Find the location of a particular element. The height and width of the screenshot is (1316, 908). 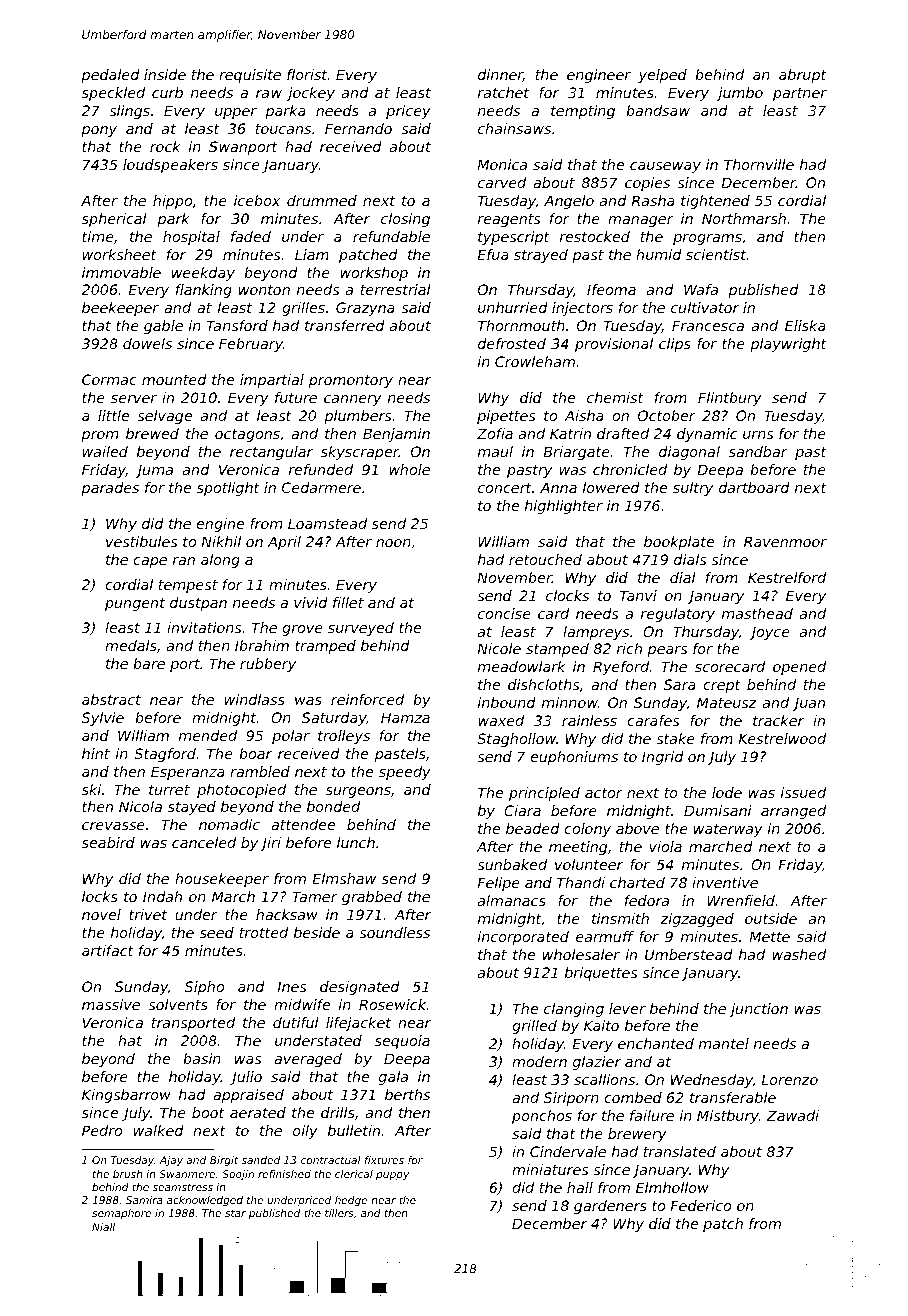

pedaled is located at coordinates (110, 76).
